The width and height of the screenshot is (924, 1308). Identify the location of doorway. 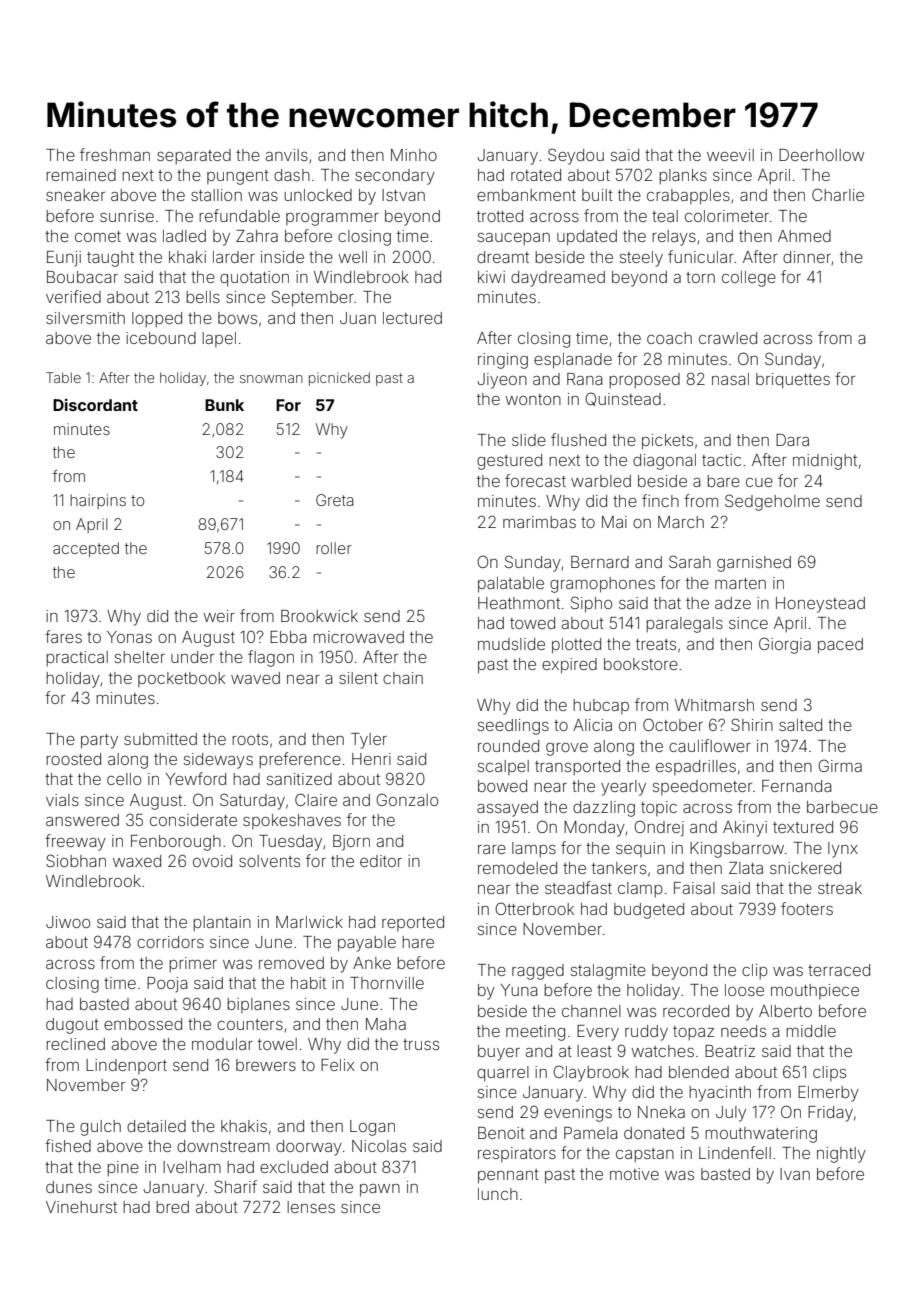
(309, 1148).
